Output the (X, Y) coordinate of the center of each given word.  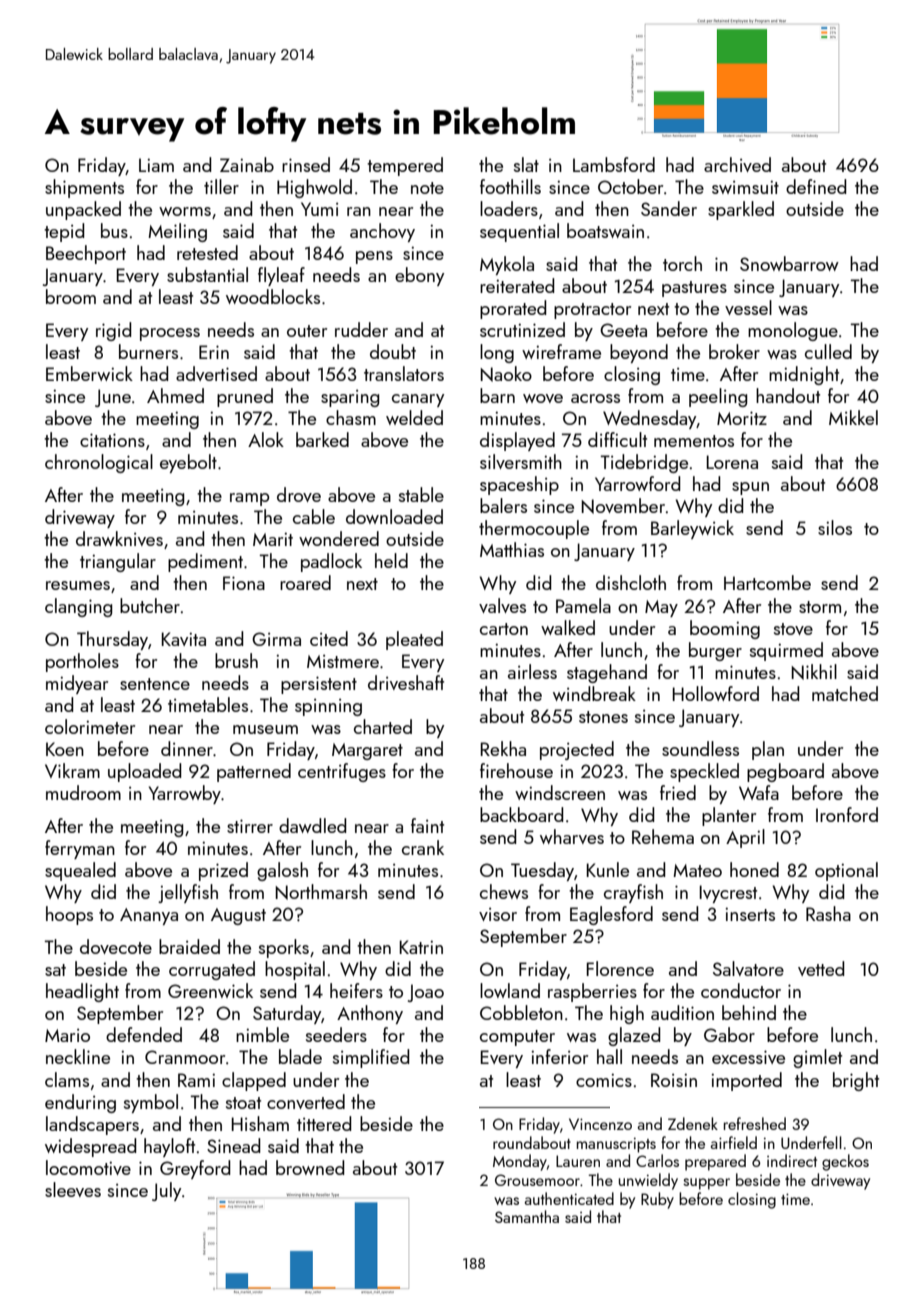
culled (828, 351)
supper (706, 1184)
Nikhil (814, 672)
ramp (249, 499)
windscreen (560, 792)
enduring (80, 1103)
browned (310, 1167)
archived (737, 164)
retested (207, 252)
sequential (519, 232)
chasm (351, 417)
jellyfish (188, 893)
